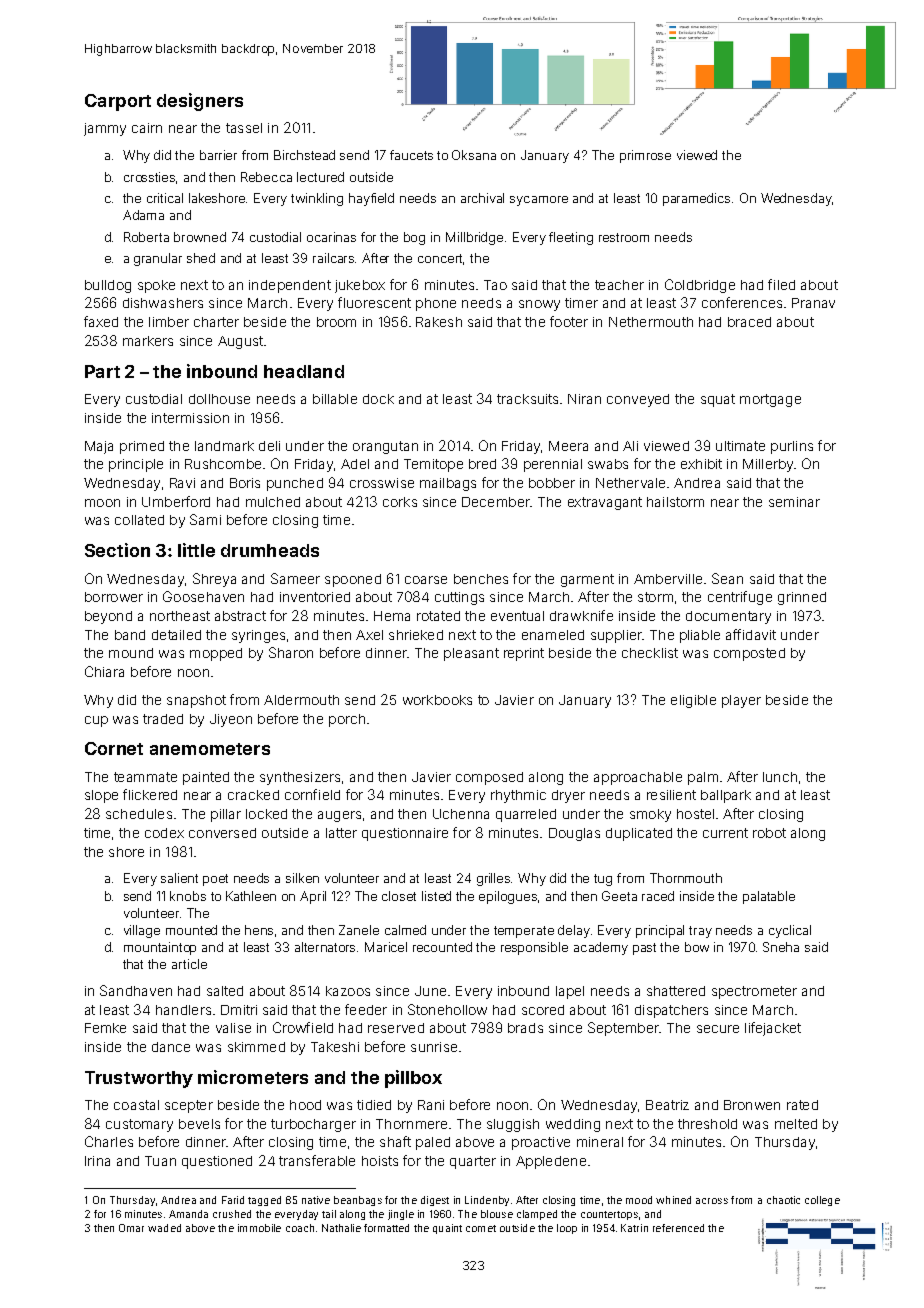 The image size is (924, 1308). What do you see at coordinates (792, 447) in the screenshot?
I see `purlins` at bounding box center [792, 447].
